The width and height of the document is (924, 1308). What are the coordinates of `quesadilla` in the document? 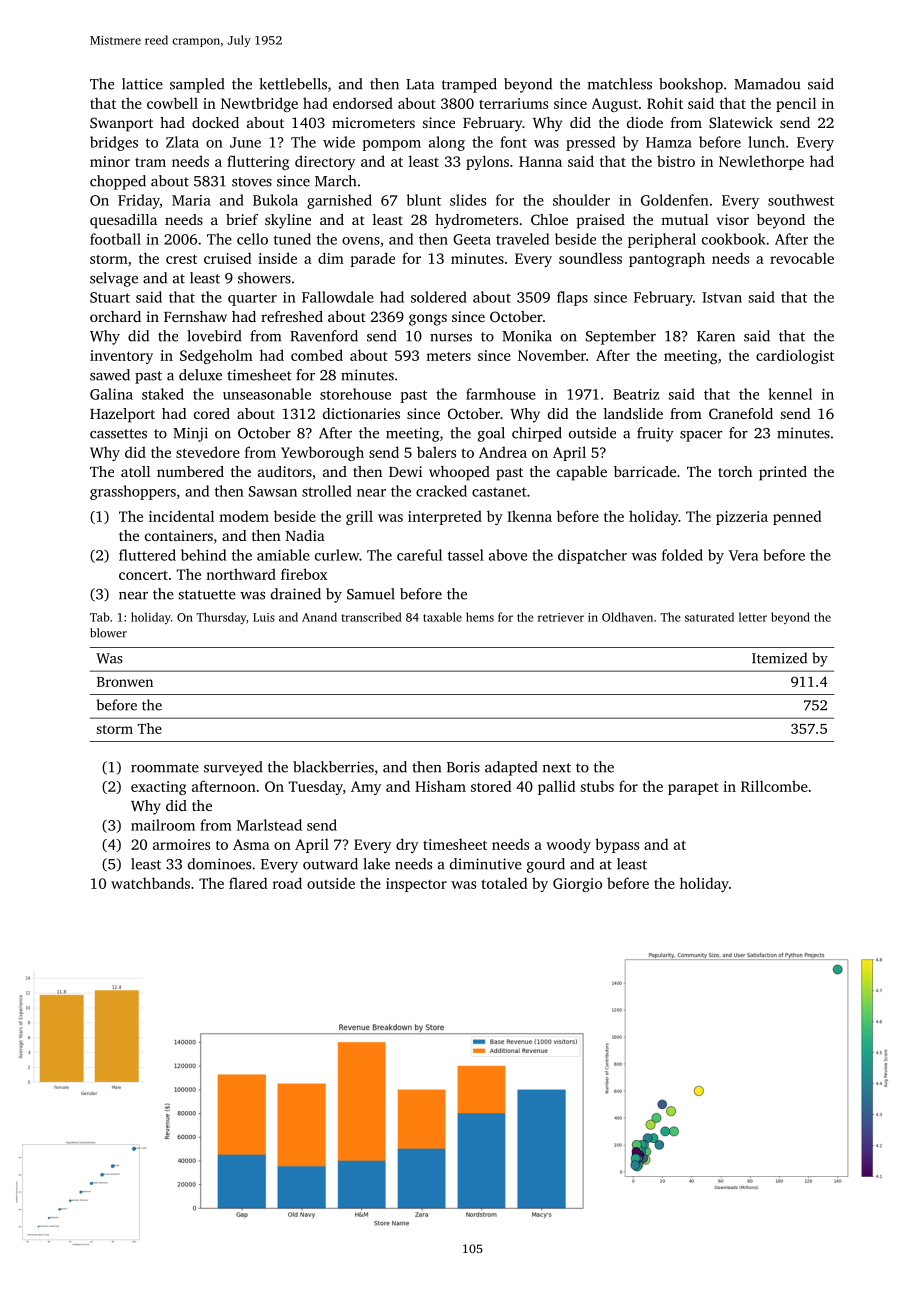 It's located at (123, 221).
